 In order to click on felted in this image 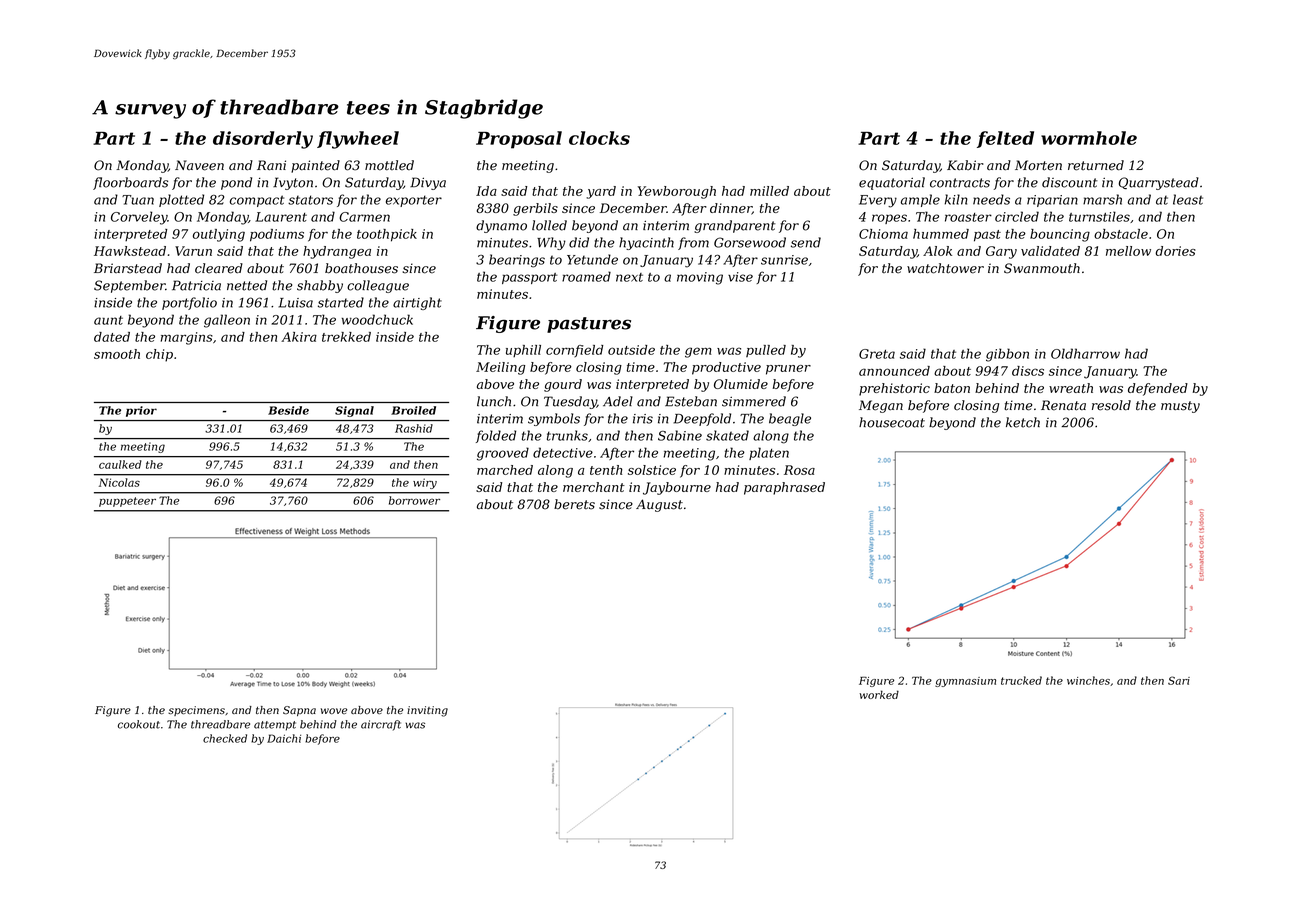, I will do `click(1005, 139)`.
